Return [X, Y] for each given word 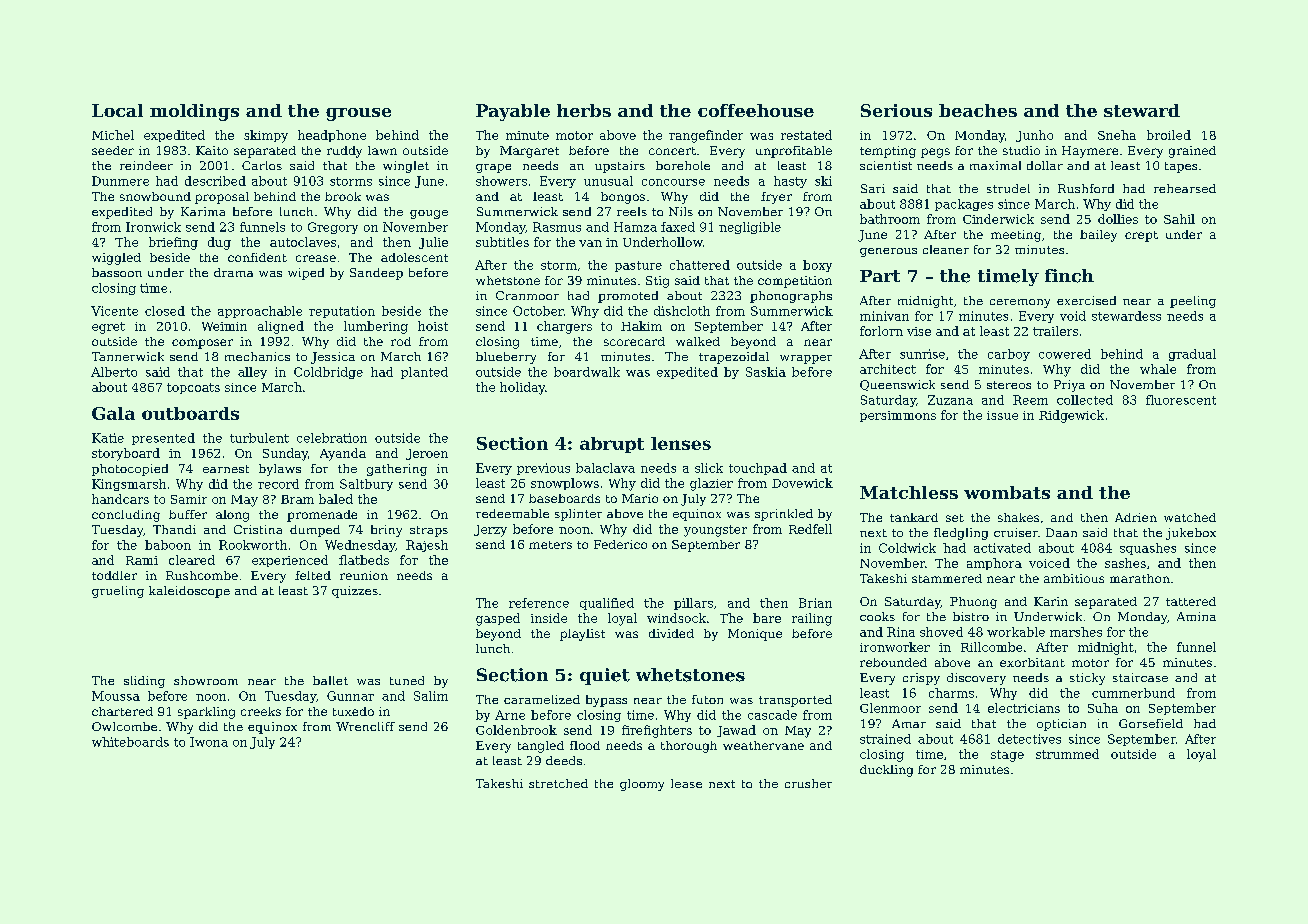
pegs [935, 153]
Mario [640, 498]
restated [806, 135]
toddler [114, 575]
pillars [693, 604]
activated [1002, 548]
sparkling [206, 713]
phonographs [791, 297]
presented [163, 439]
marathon [1140, 578]
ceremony [1020, 303]
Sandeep [376, 274]
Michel [113, 135]
